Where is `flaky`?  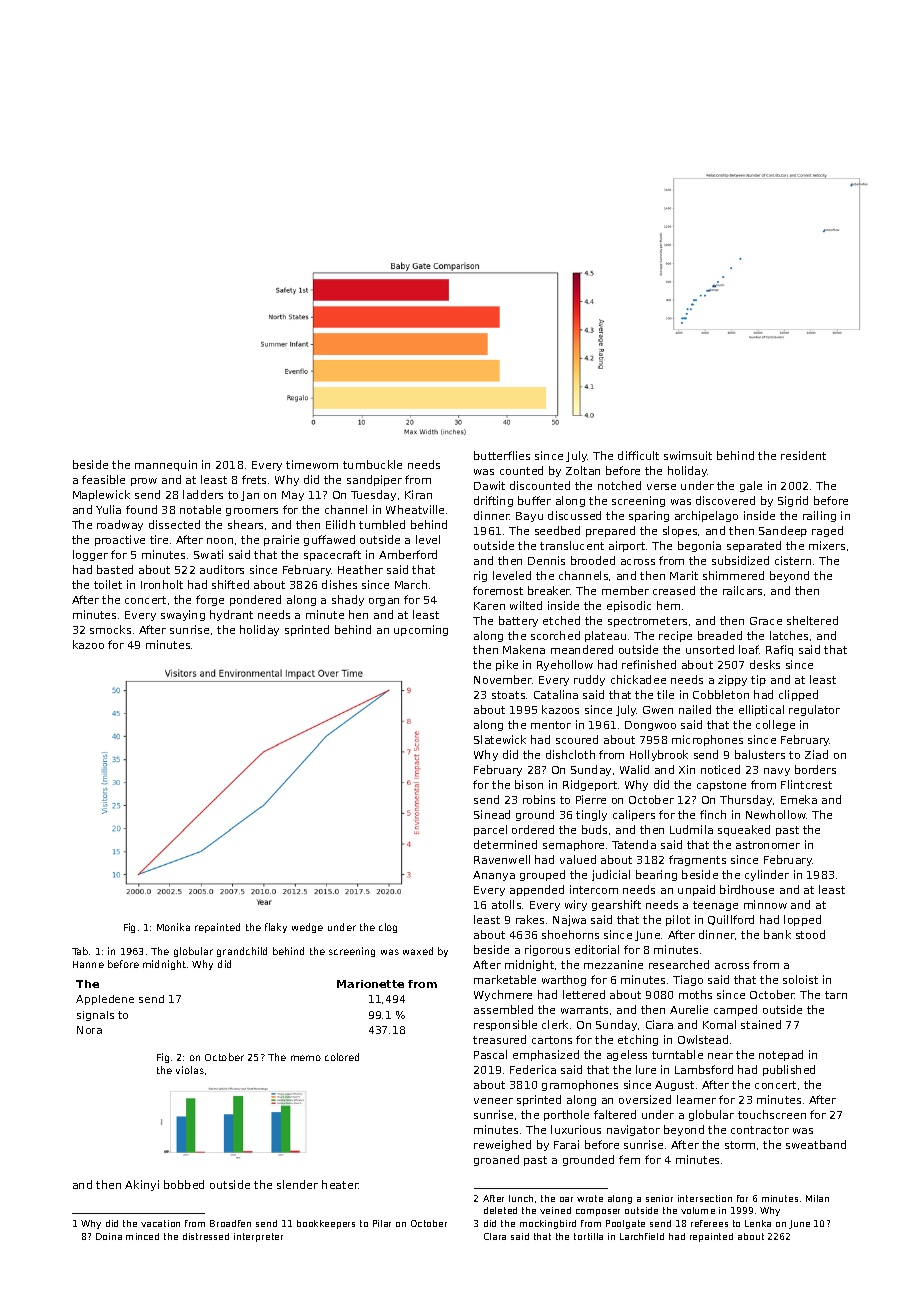 flaky is located at coordinates (276, 928).
